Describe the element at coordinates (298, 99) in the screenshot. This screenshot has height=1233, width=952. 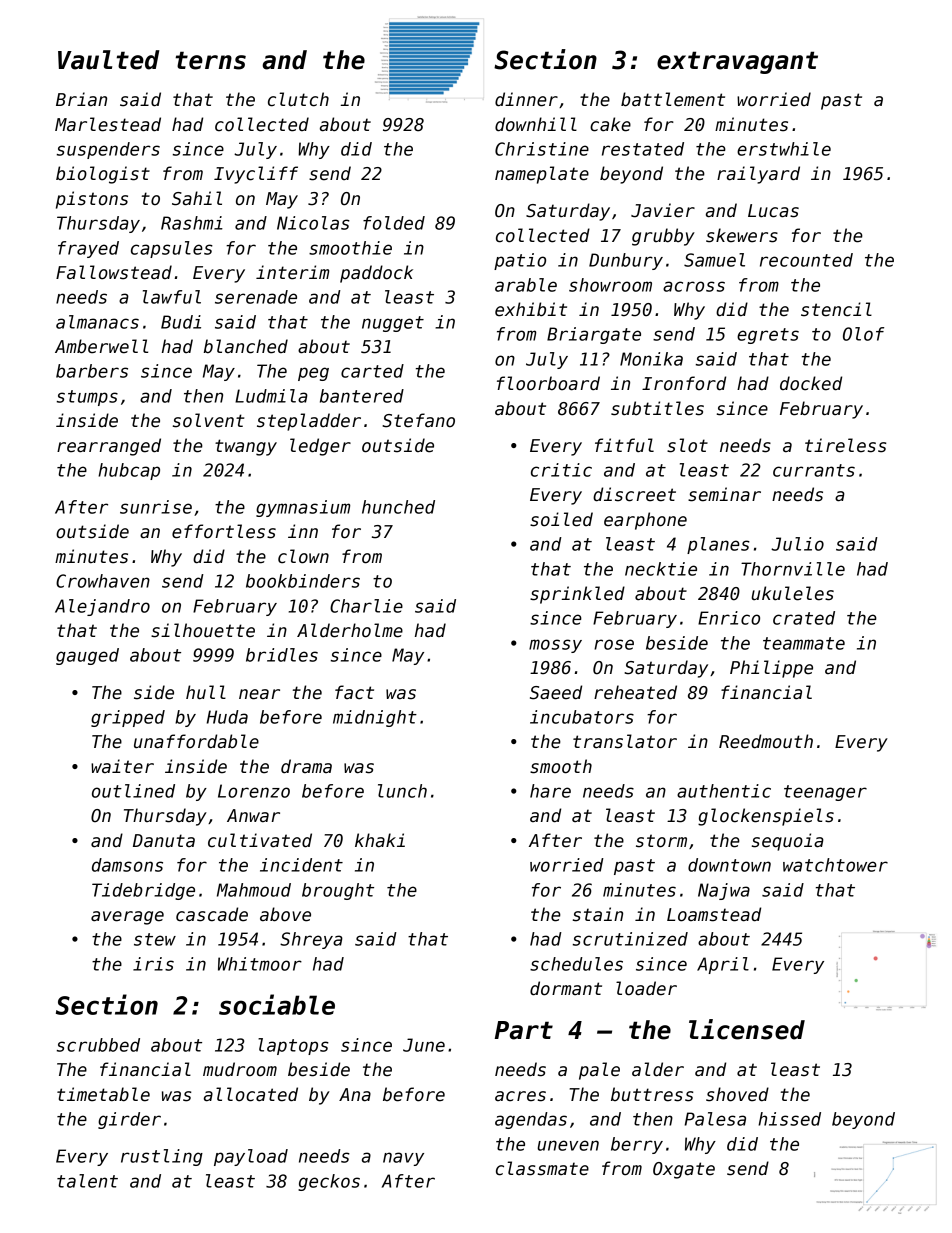
I see `clutch` at that location.
